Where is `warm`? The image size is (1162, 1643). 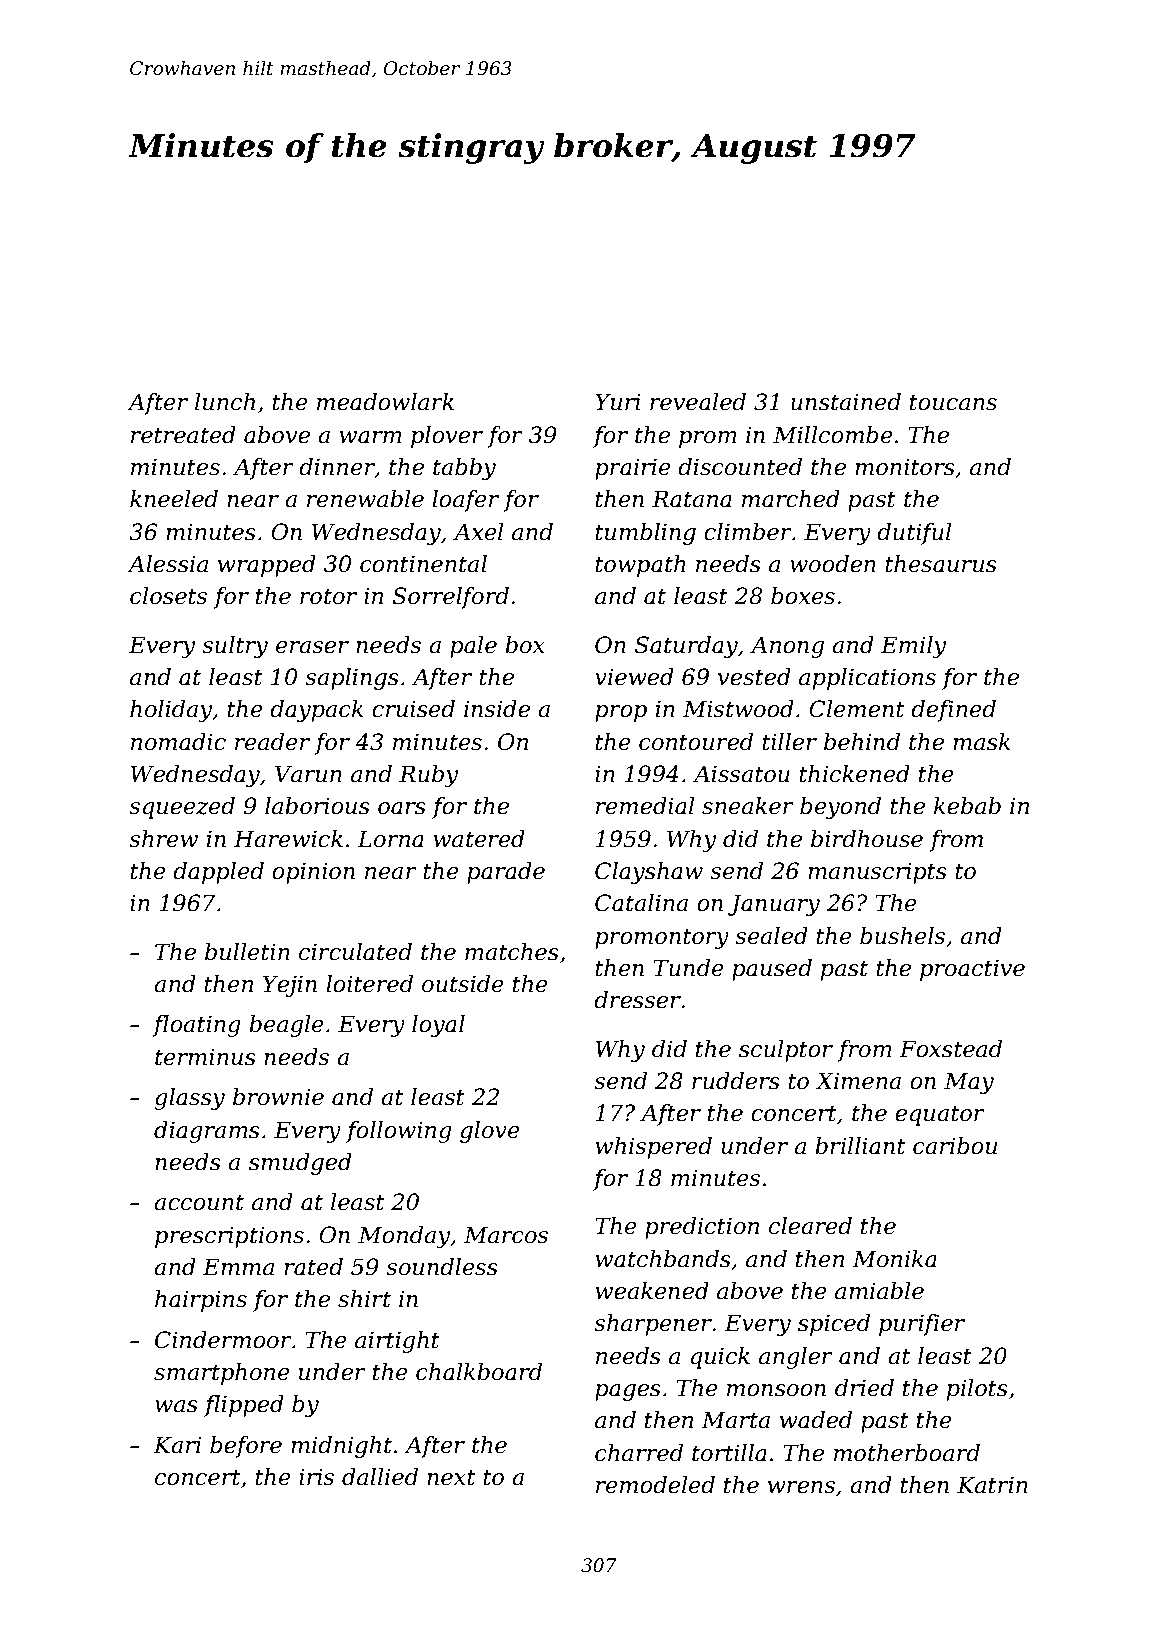 warm is located at coordinates (371, 437).
